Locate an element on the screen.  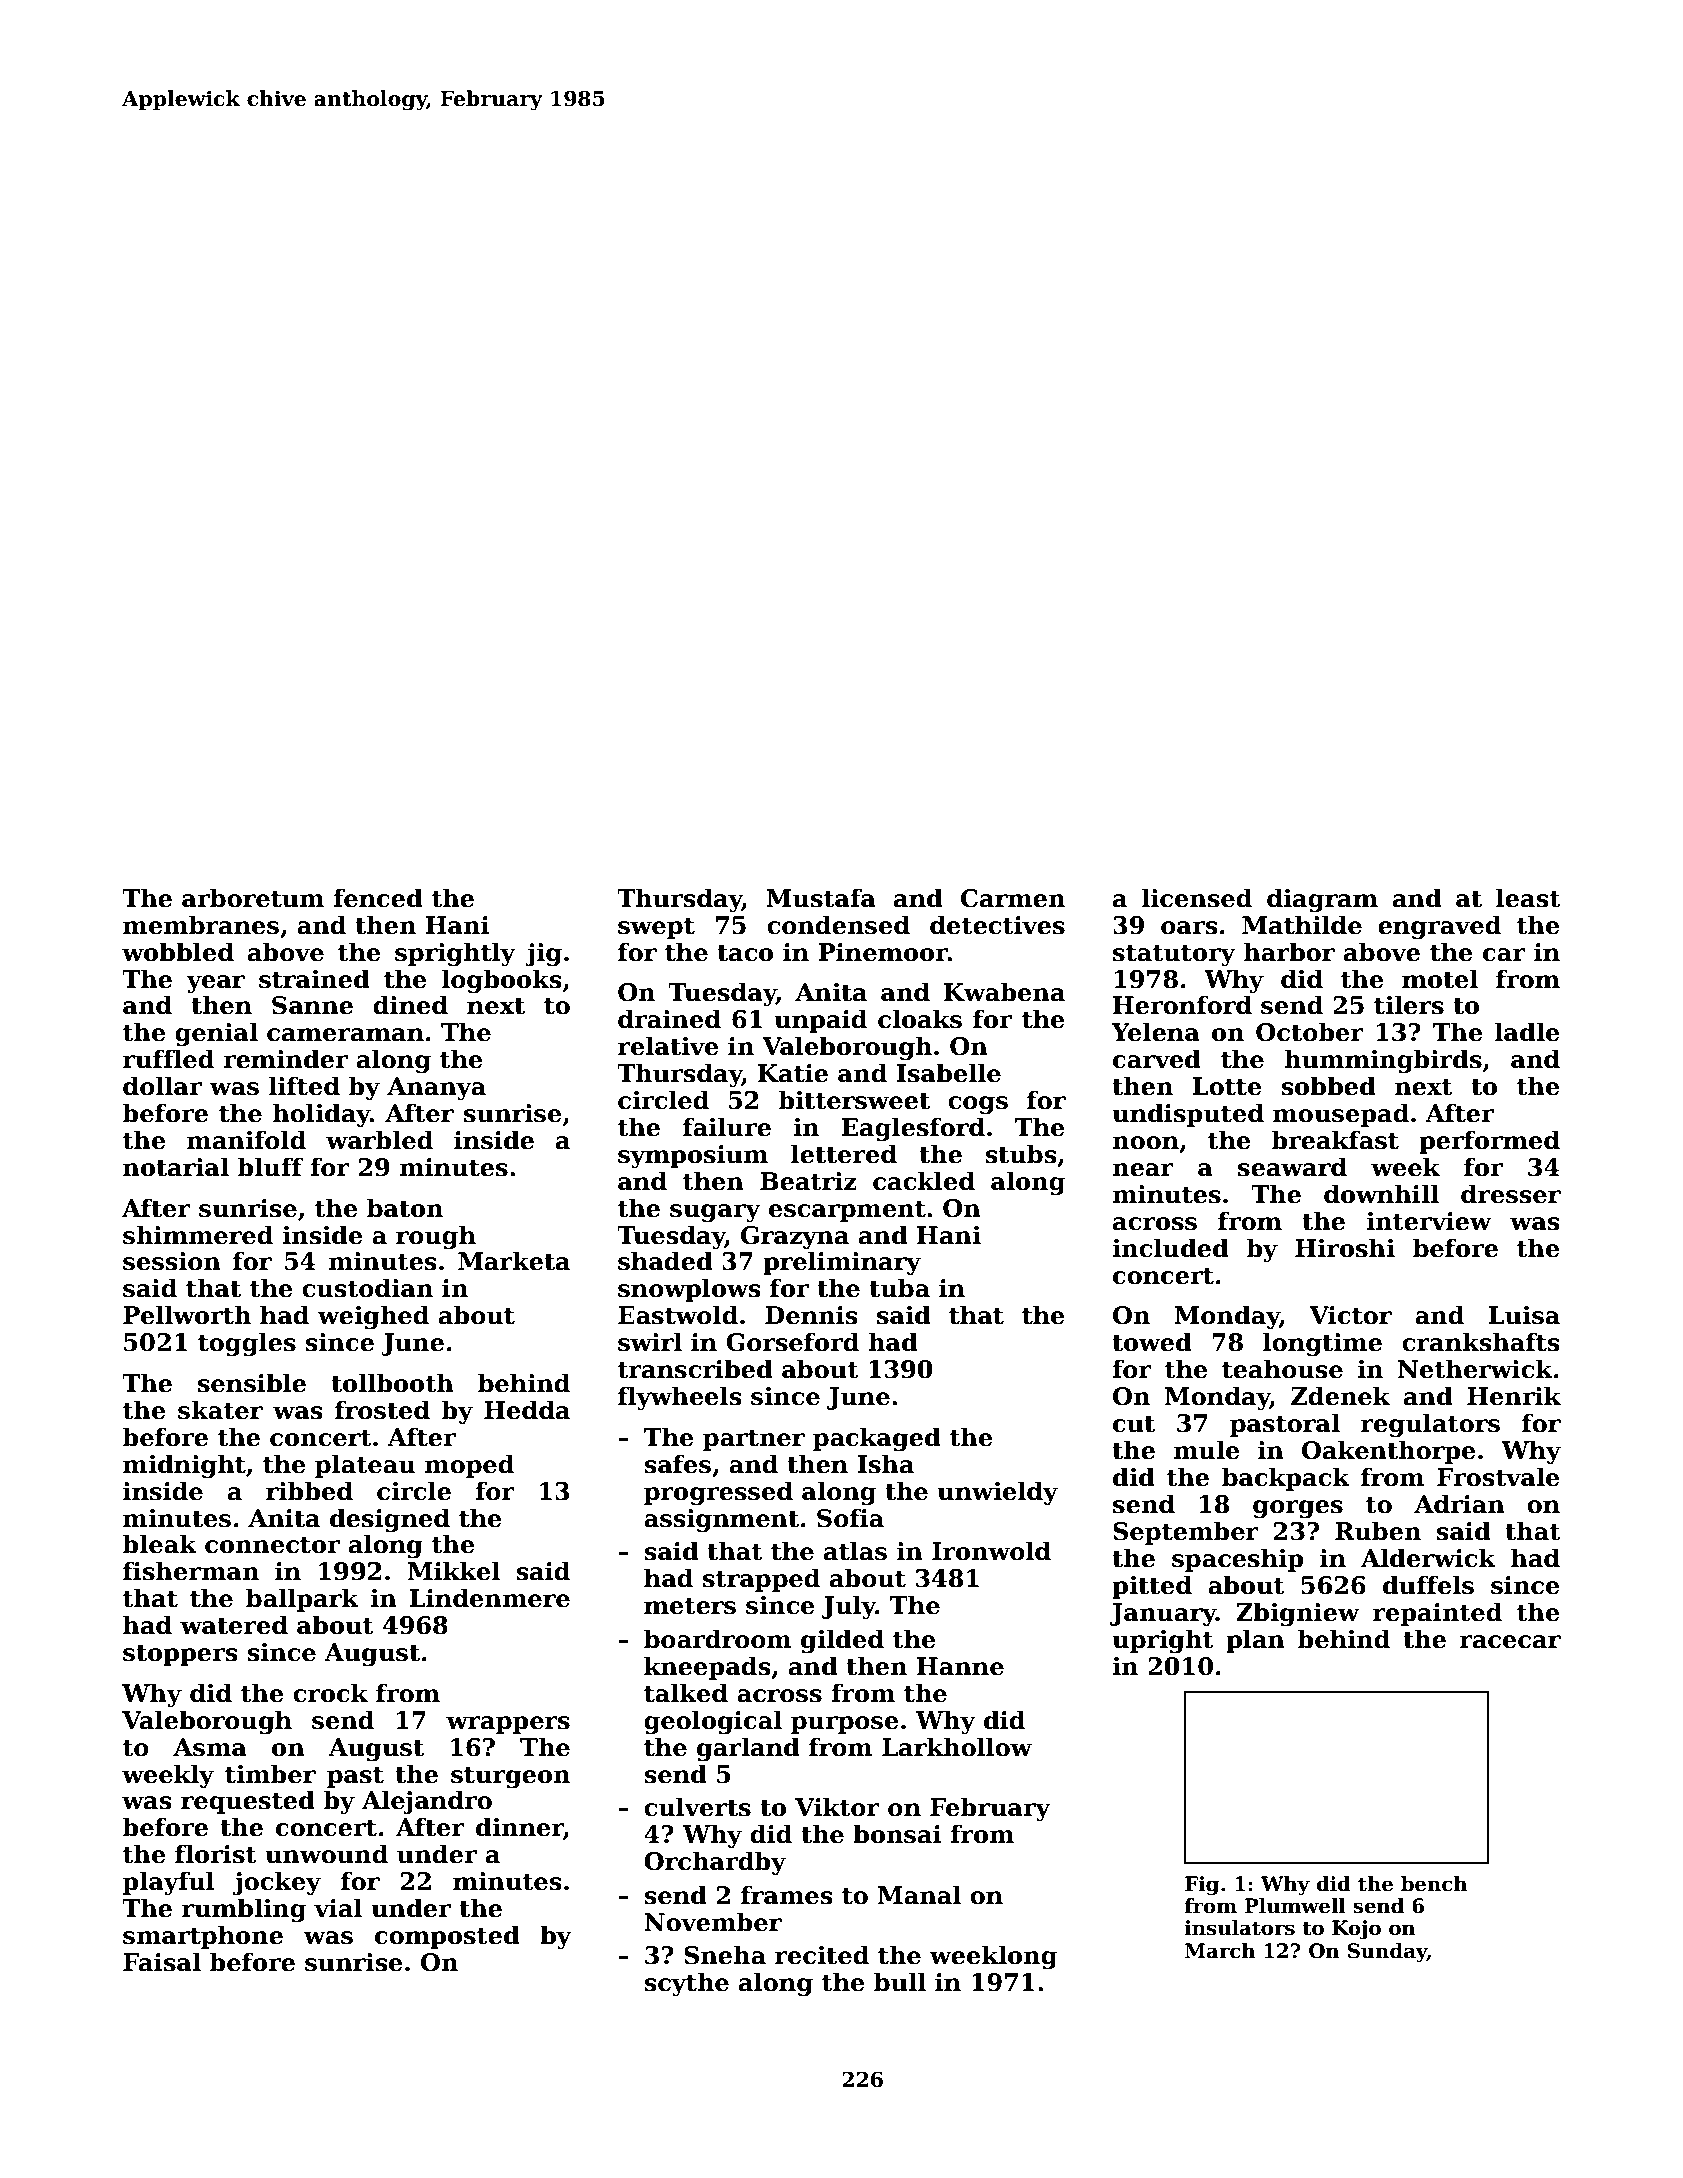
skater is located at coordinates (220, 1410).
